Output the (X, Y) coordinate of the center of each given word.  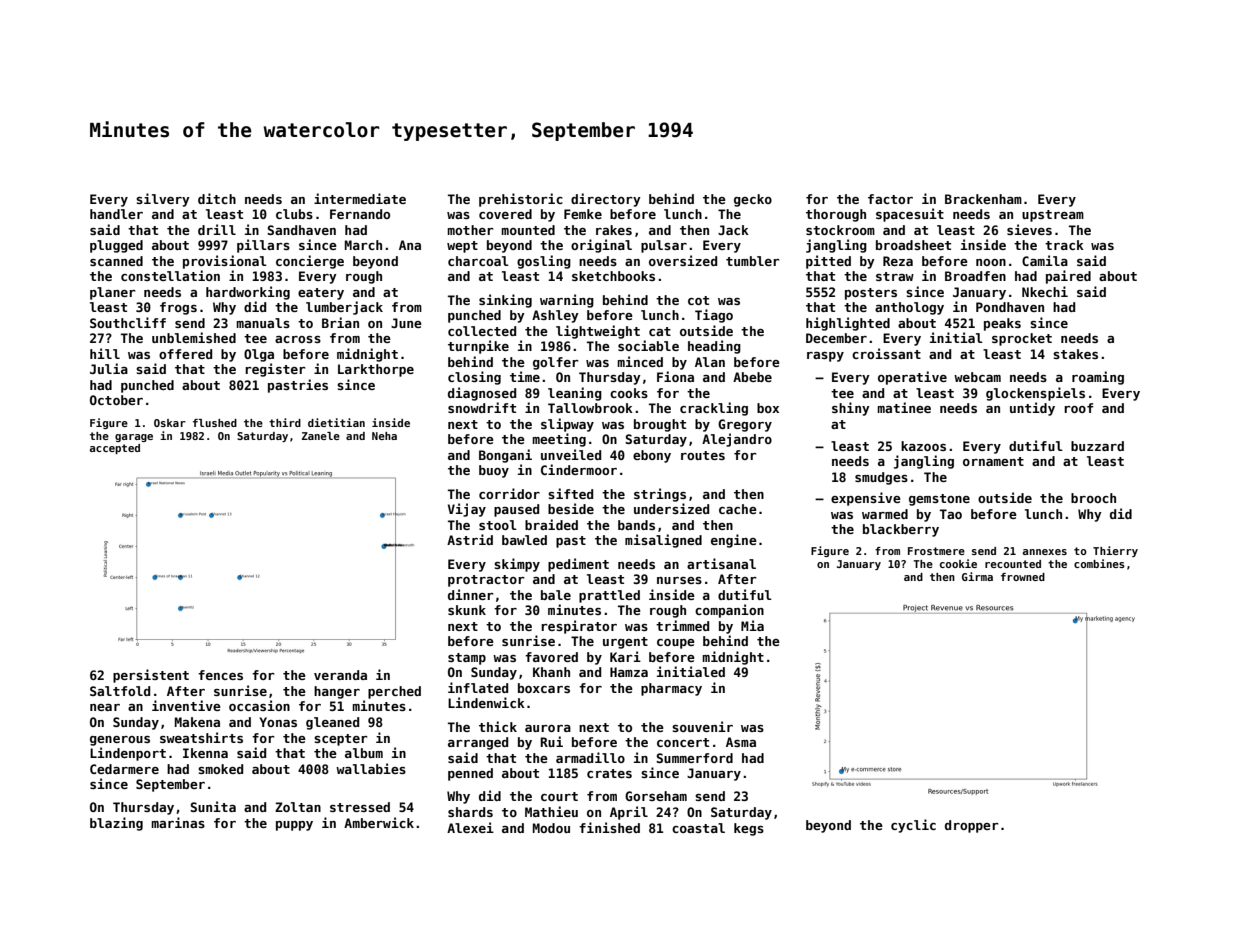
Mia (752, 625)
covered (505, 214)
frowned (1023, 577)
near (105, 707)
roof (1078, 408)
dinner (471, 594)
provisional (225, 262)
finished (609, 827)
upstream (1053, 216)
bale (556, 595)
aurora (548, 728)
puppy (294, 826)
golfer (556, 363)
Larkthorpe (376, 370)
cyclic (913, 826)
